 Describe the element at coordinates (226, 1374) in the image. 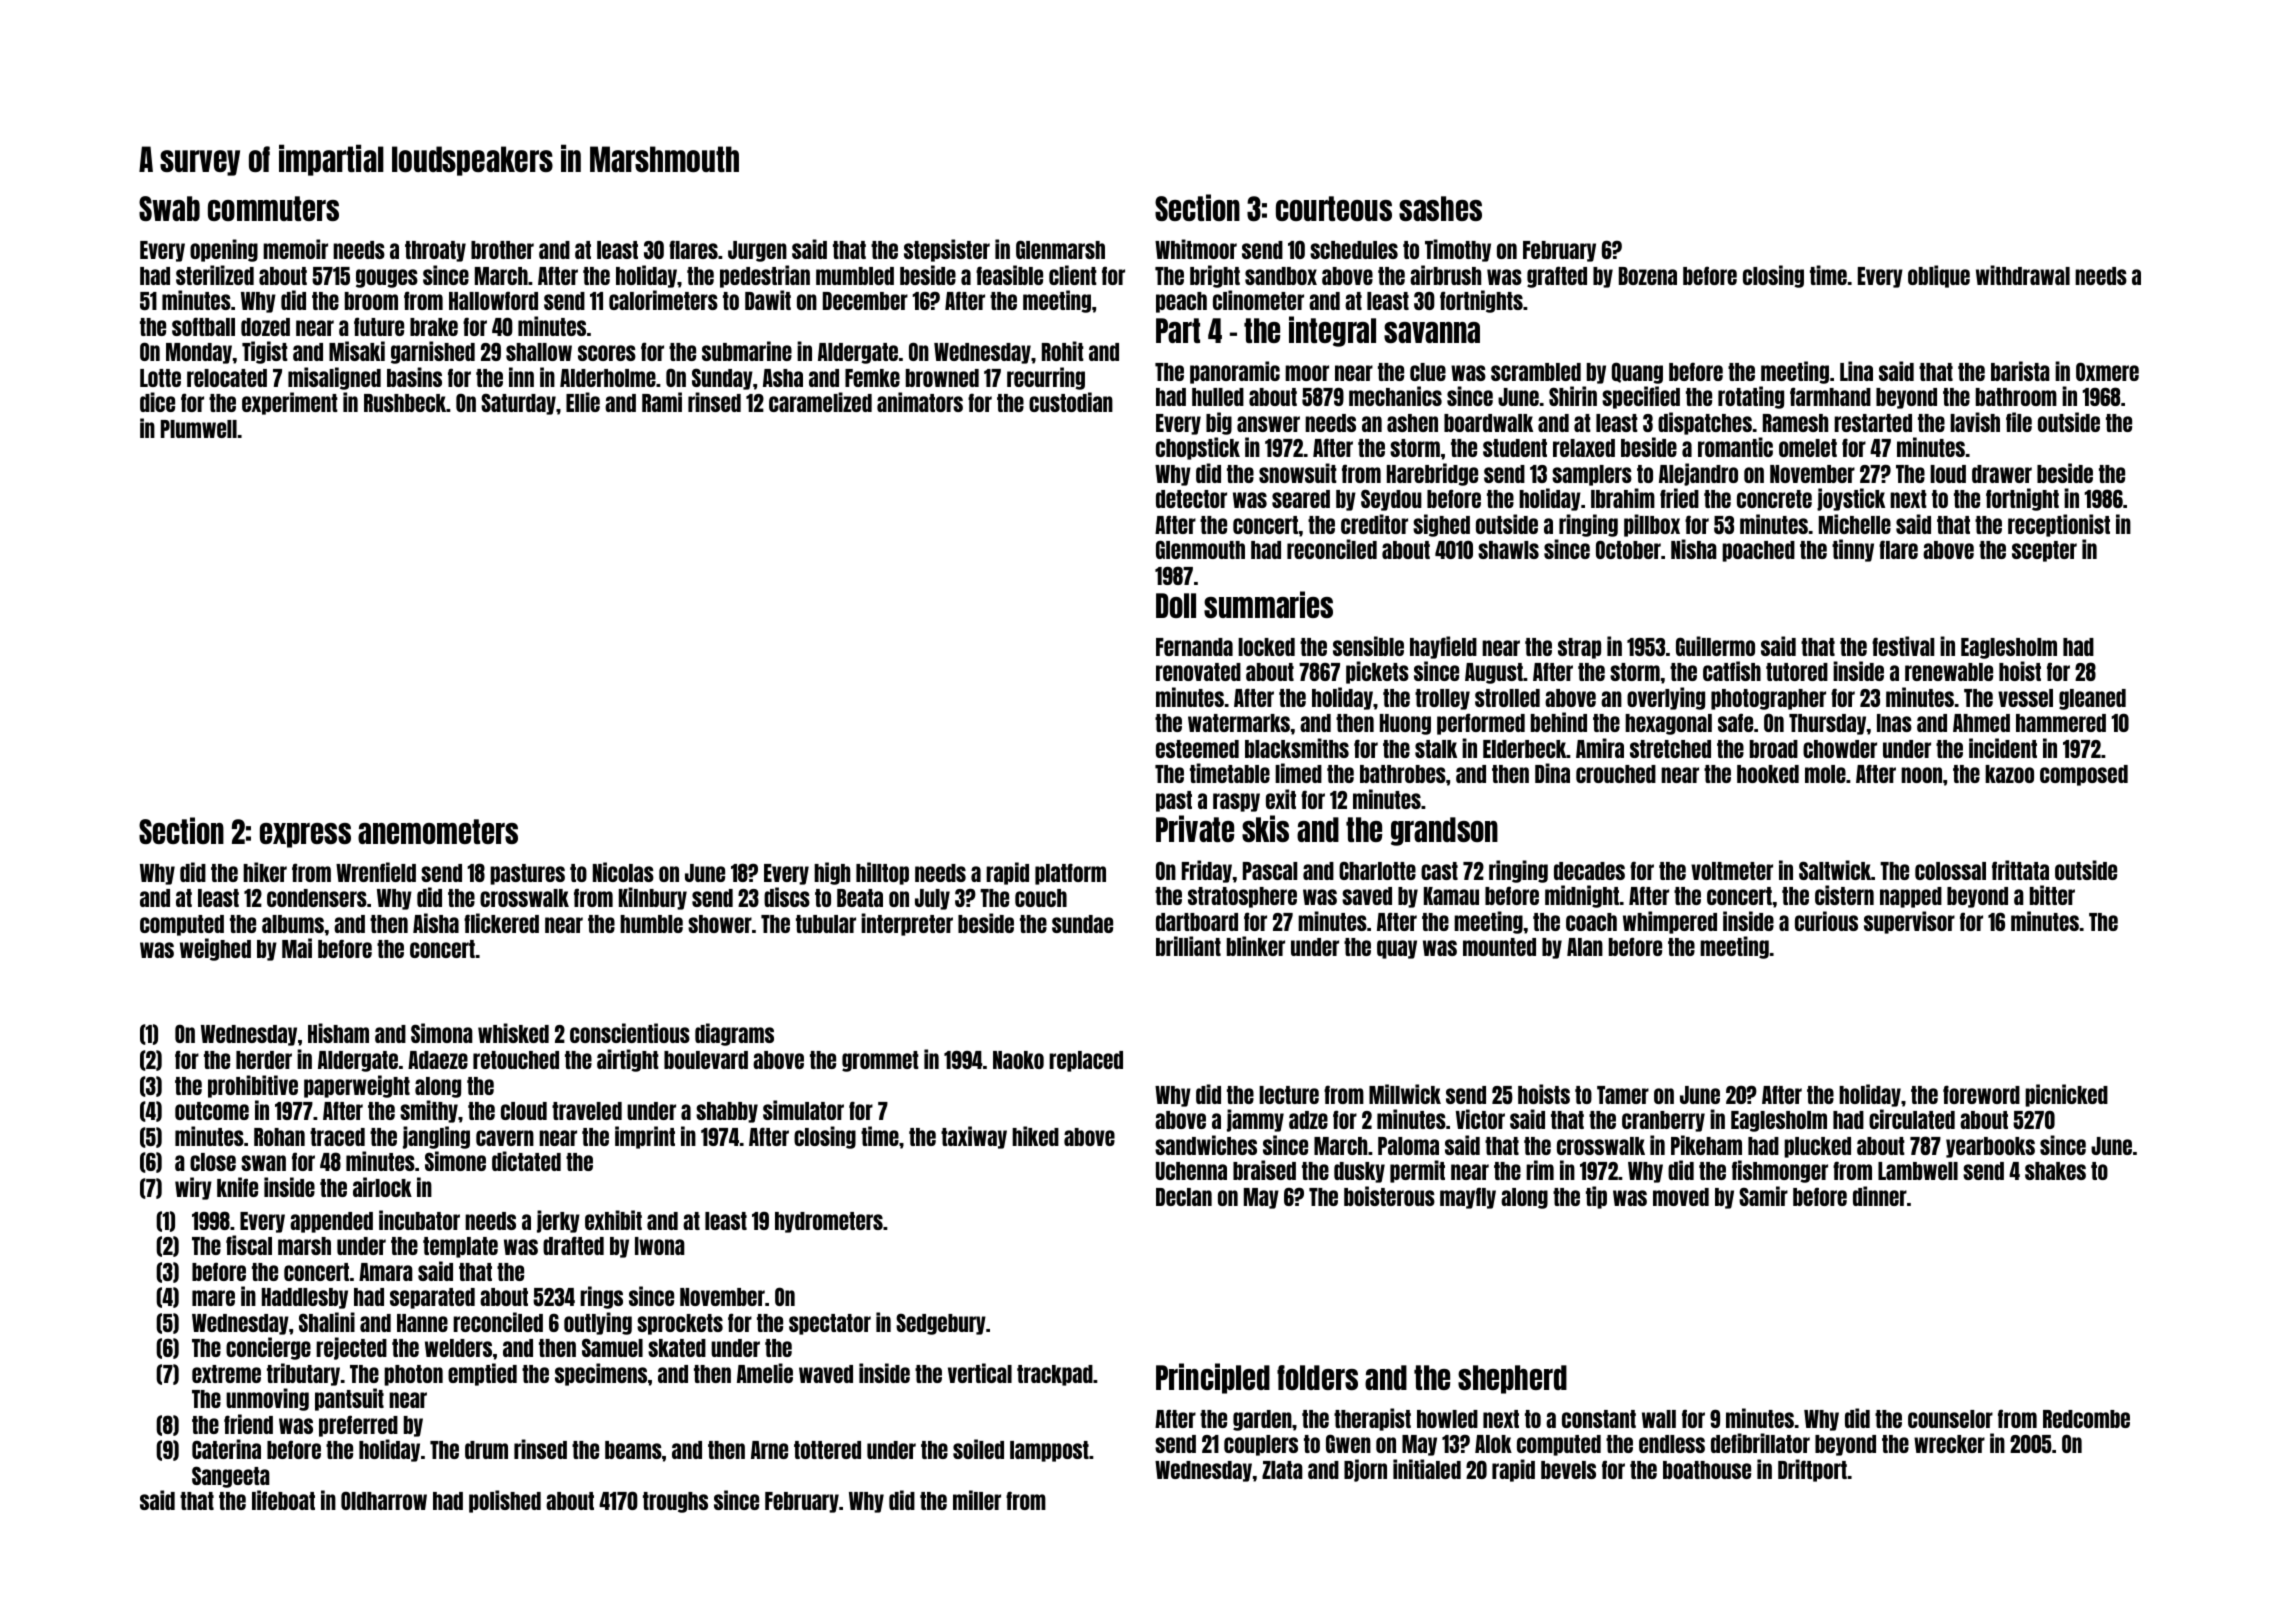

I see `extreme` at that location.
